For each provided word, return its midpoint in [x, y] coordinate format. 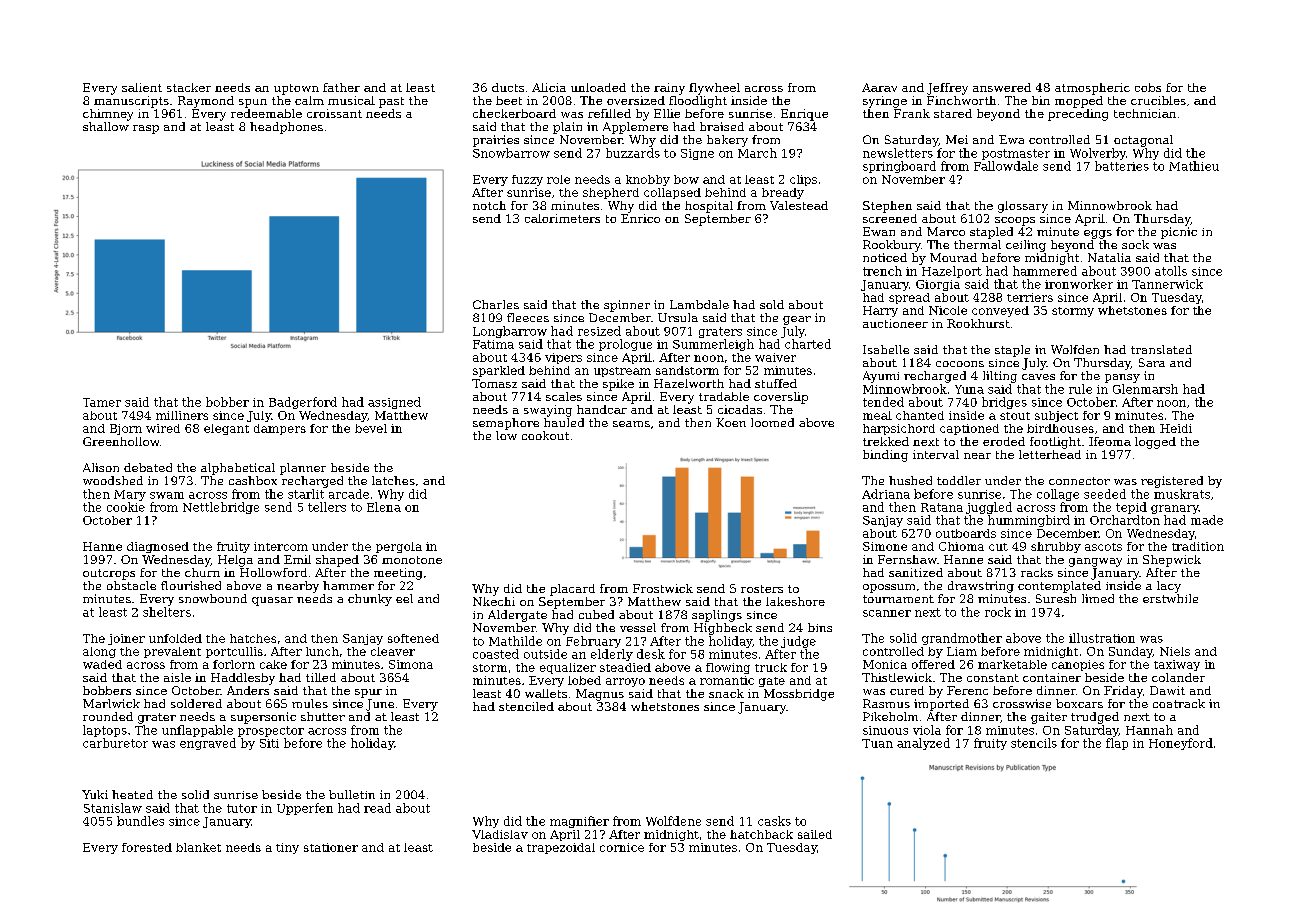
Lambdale [699, 304]
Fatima [493, 344]
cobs [1148, 87]
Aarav [879, 87]
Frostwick [663, 588]
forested [147, 847]
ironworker [1079, 284]
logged [1155, 443]
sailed [815, 834]
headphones [286, 128]
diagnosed [158, 547]
